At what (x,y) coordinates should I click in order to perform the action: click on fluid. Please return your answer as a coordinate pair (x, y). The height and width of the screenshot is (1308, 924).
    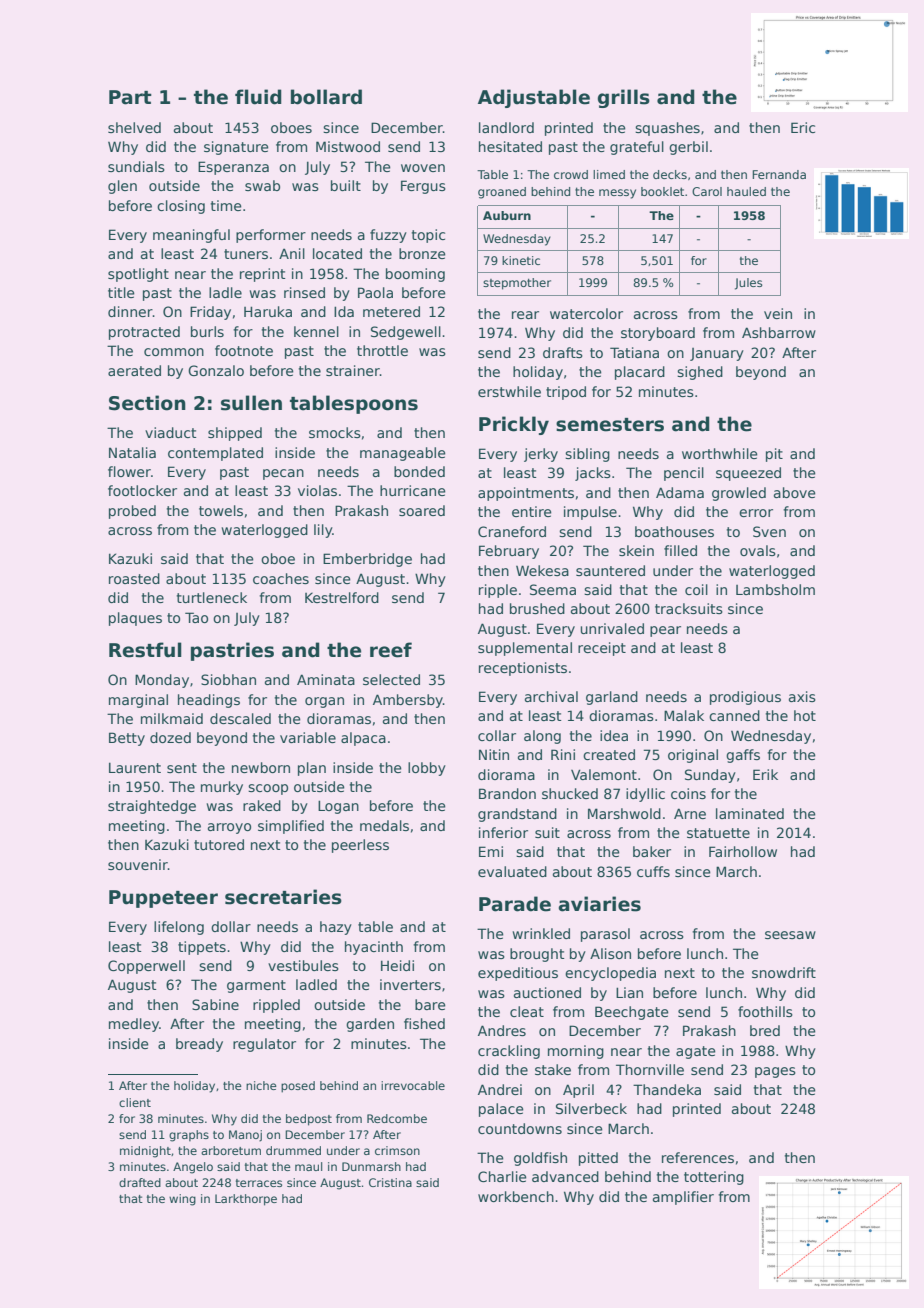
    Looking at the image, I should click on (258, 97).
